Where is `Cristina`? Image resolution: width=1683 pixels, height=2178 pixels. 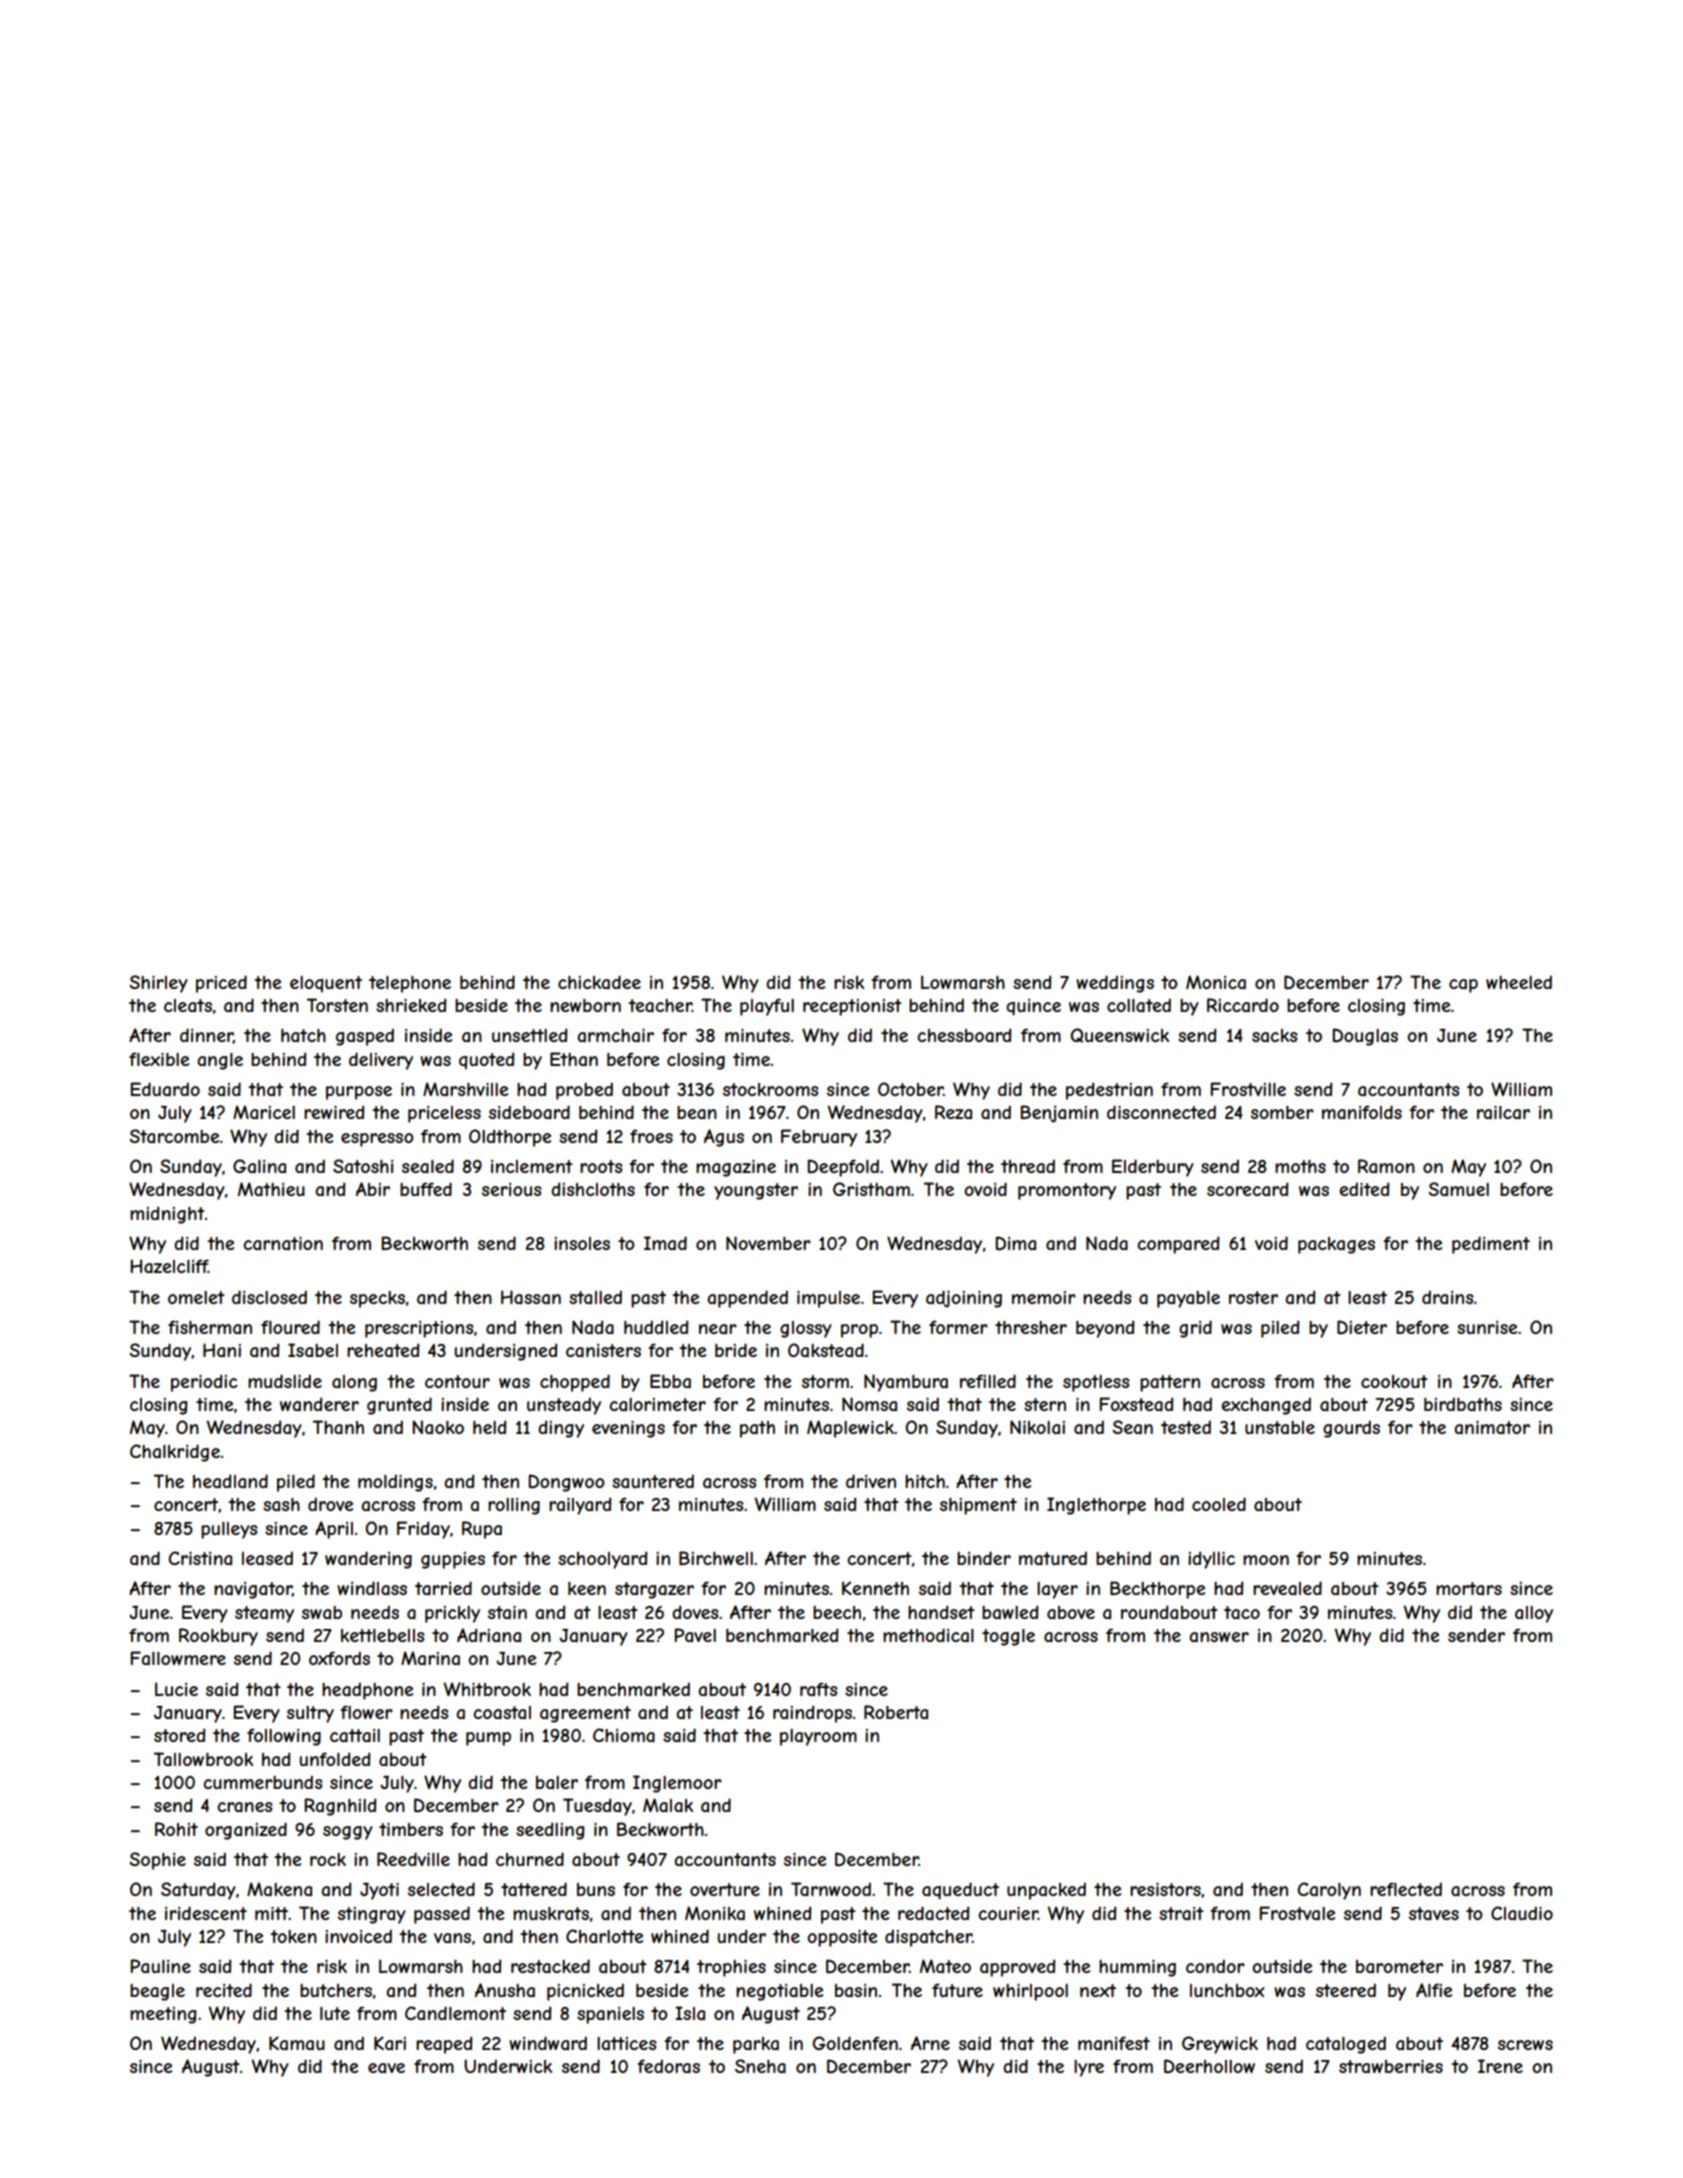
Cristina is located at coordinates (200, 1558).
